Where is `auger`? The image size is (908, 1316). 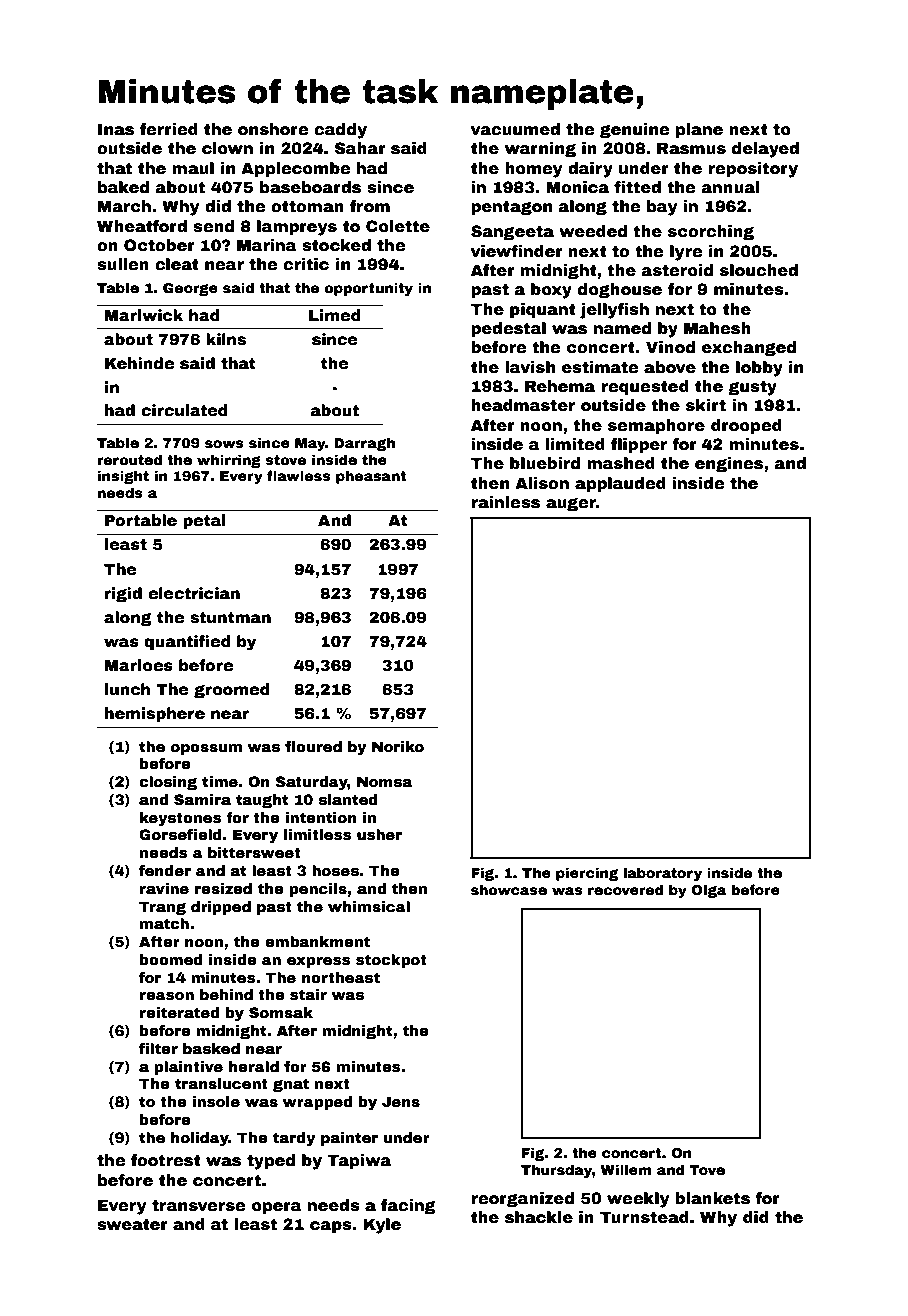
auger is located at coordinates (571, 505).
